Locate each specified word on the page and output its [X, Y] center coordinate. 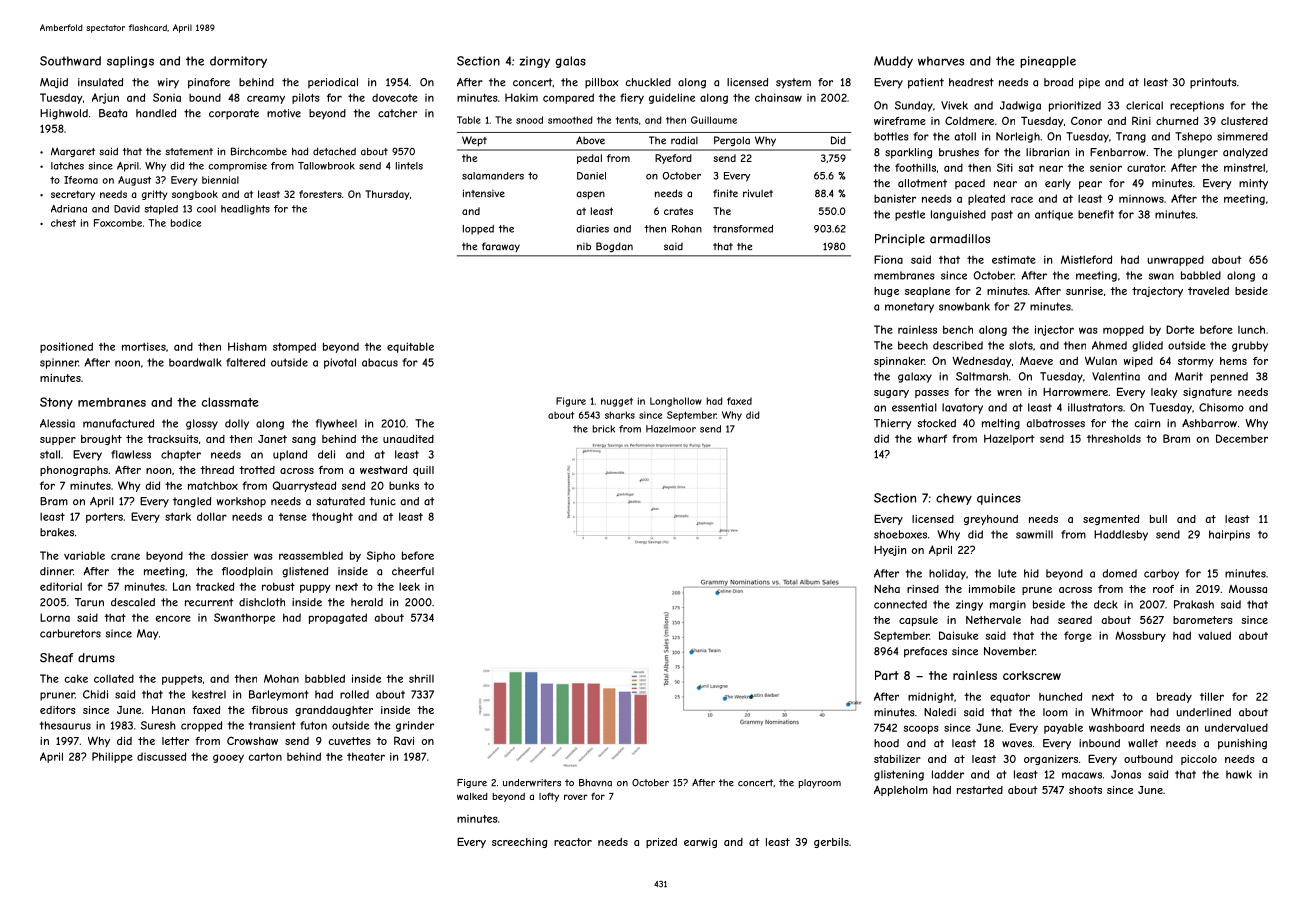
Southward [70, 61]
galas [570, 62]
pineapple [1048, 62]
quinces [999, 499]
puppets [182, 680]
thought [332, 517]
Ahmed [1109, 345]
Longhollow [676, 402]
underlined [1203, 712]
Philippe [112, 757]
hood [886, 743]
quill [423, 471]
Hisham [247, 346]
